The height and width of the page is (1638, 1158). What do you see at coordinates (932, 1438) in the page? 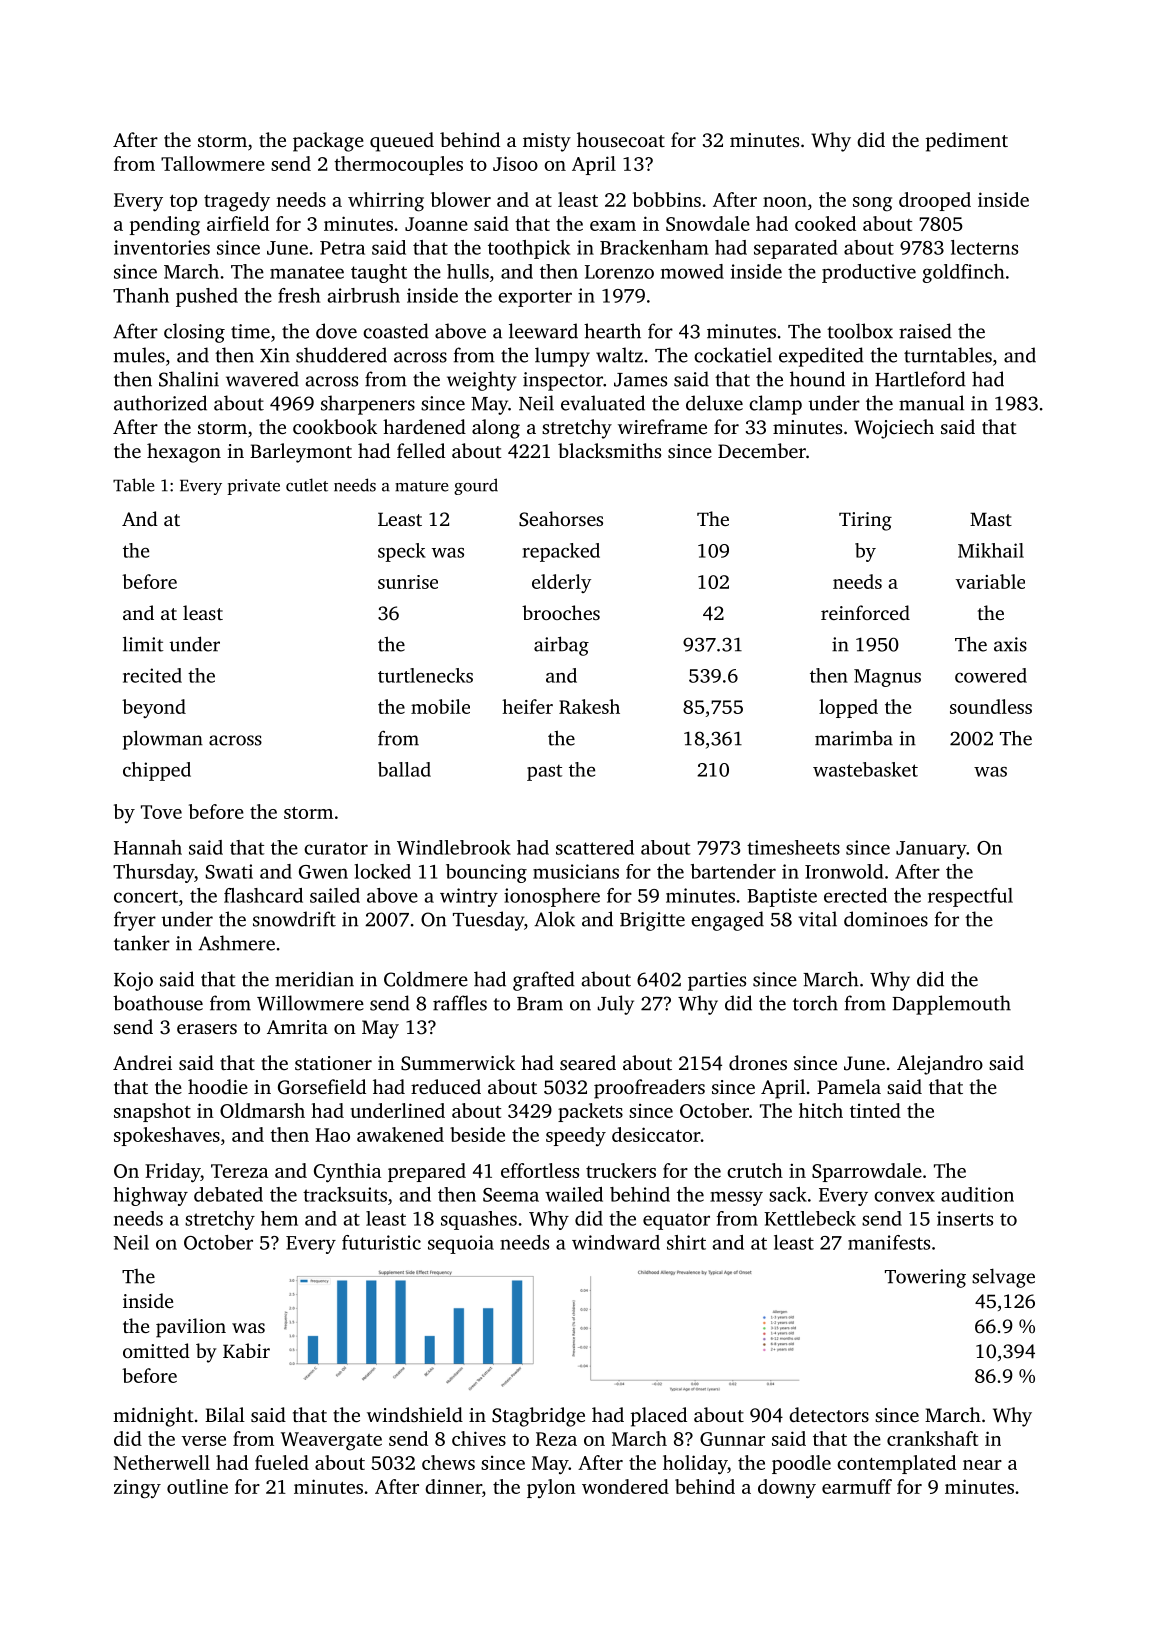
I see `crankshaft` at bounding box center [932, 1438].
